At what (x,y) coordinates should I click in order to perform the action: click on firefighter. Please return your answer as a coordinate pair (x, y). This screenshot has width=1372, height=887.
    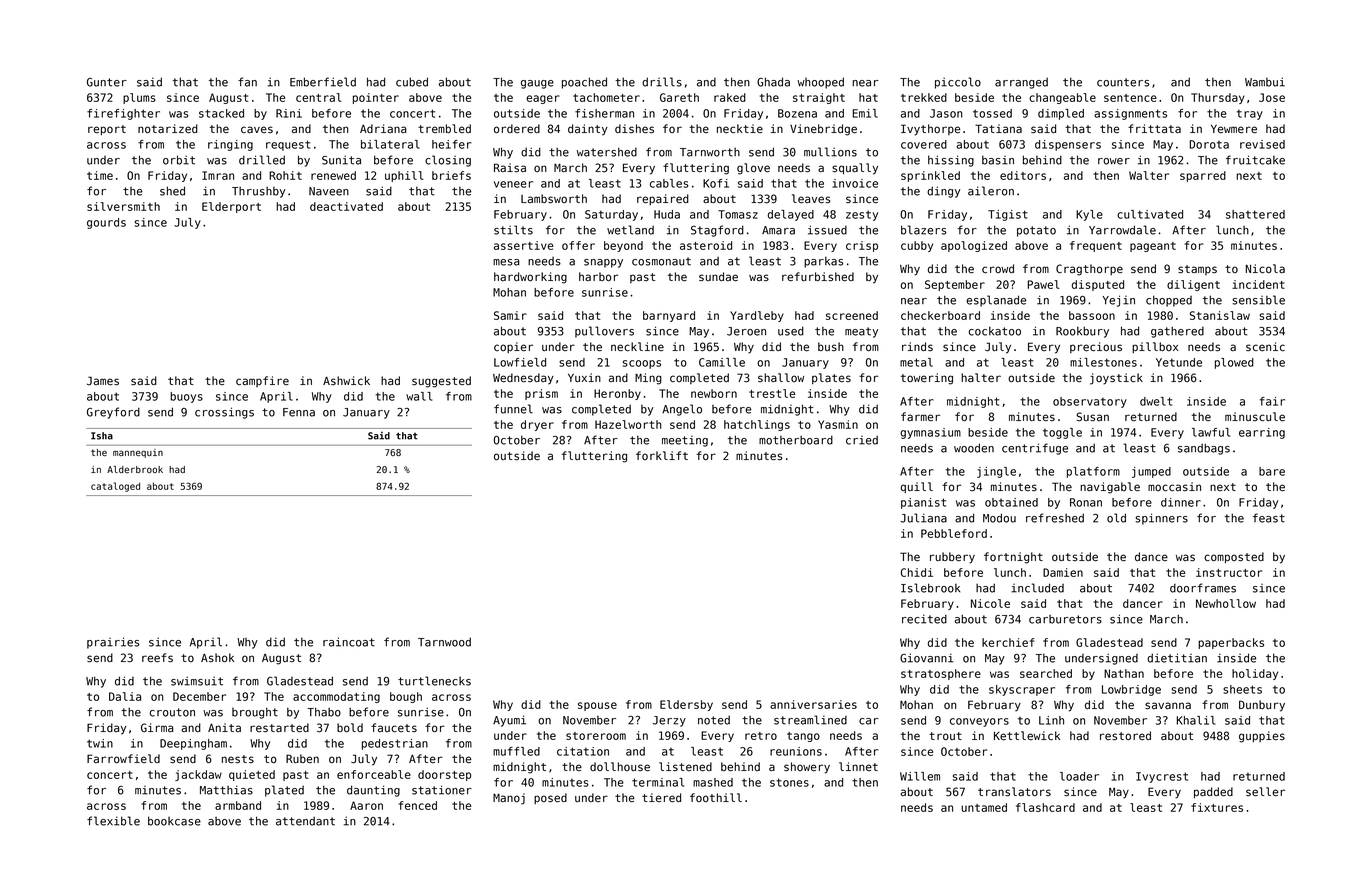
    Looking at the image, I should click on (123, 114).
